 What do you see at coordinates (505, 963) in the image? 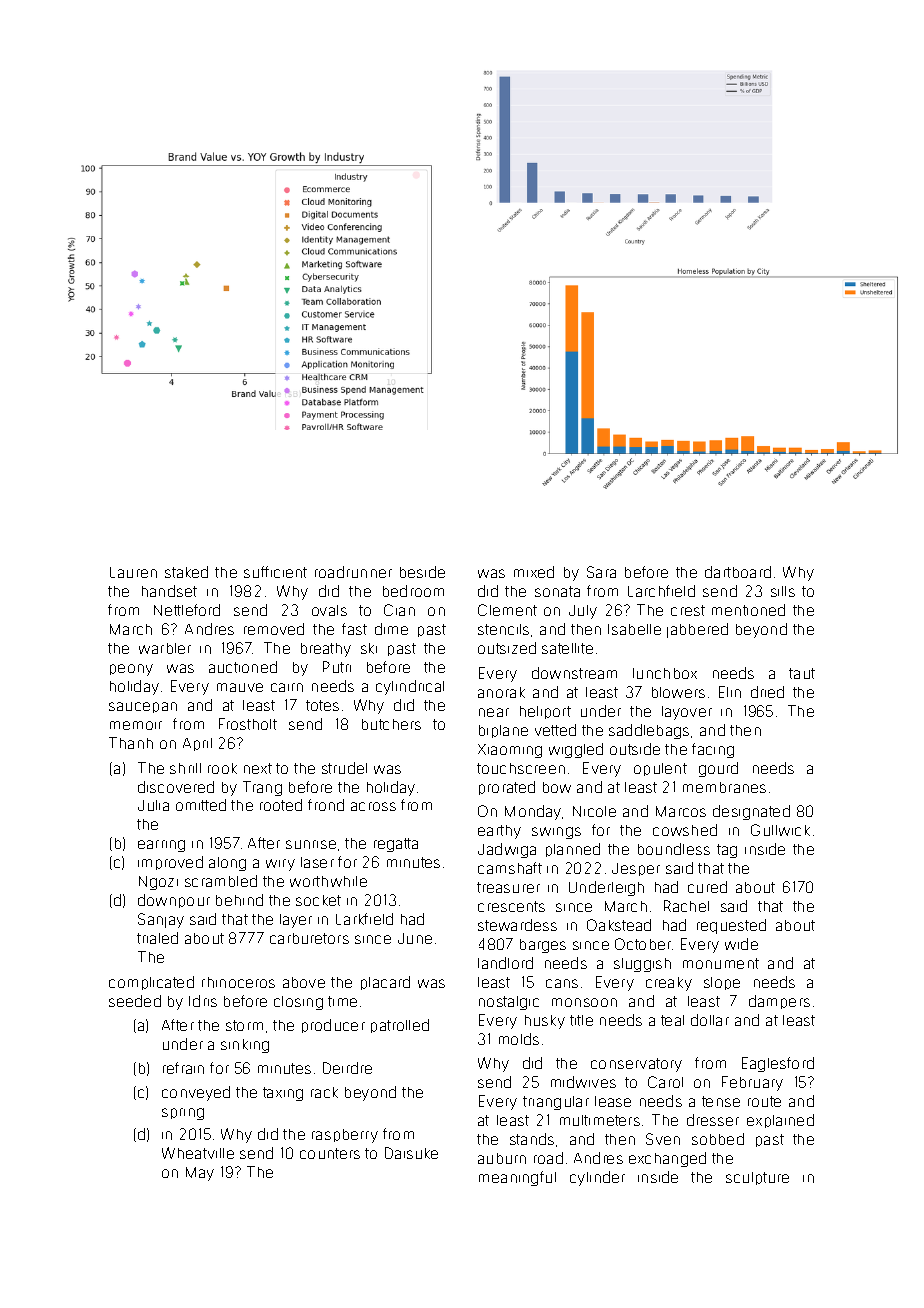
I see `landlord` at bounding box center [505, 963].
